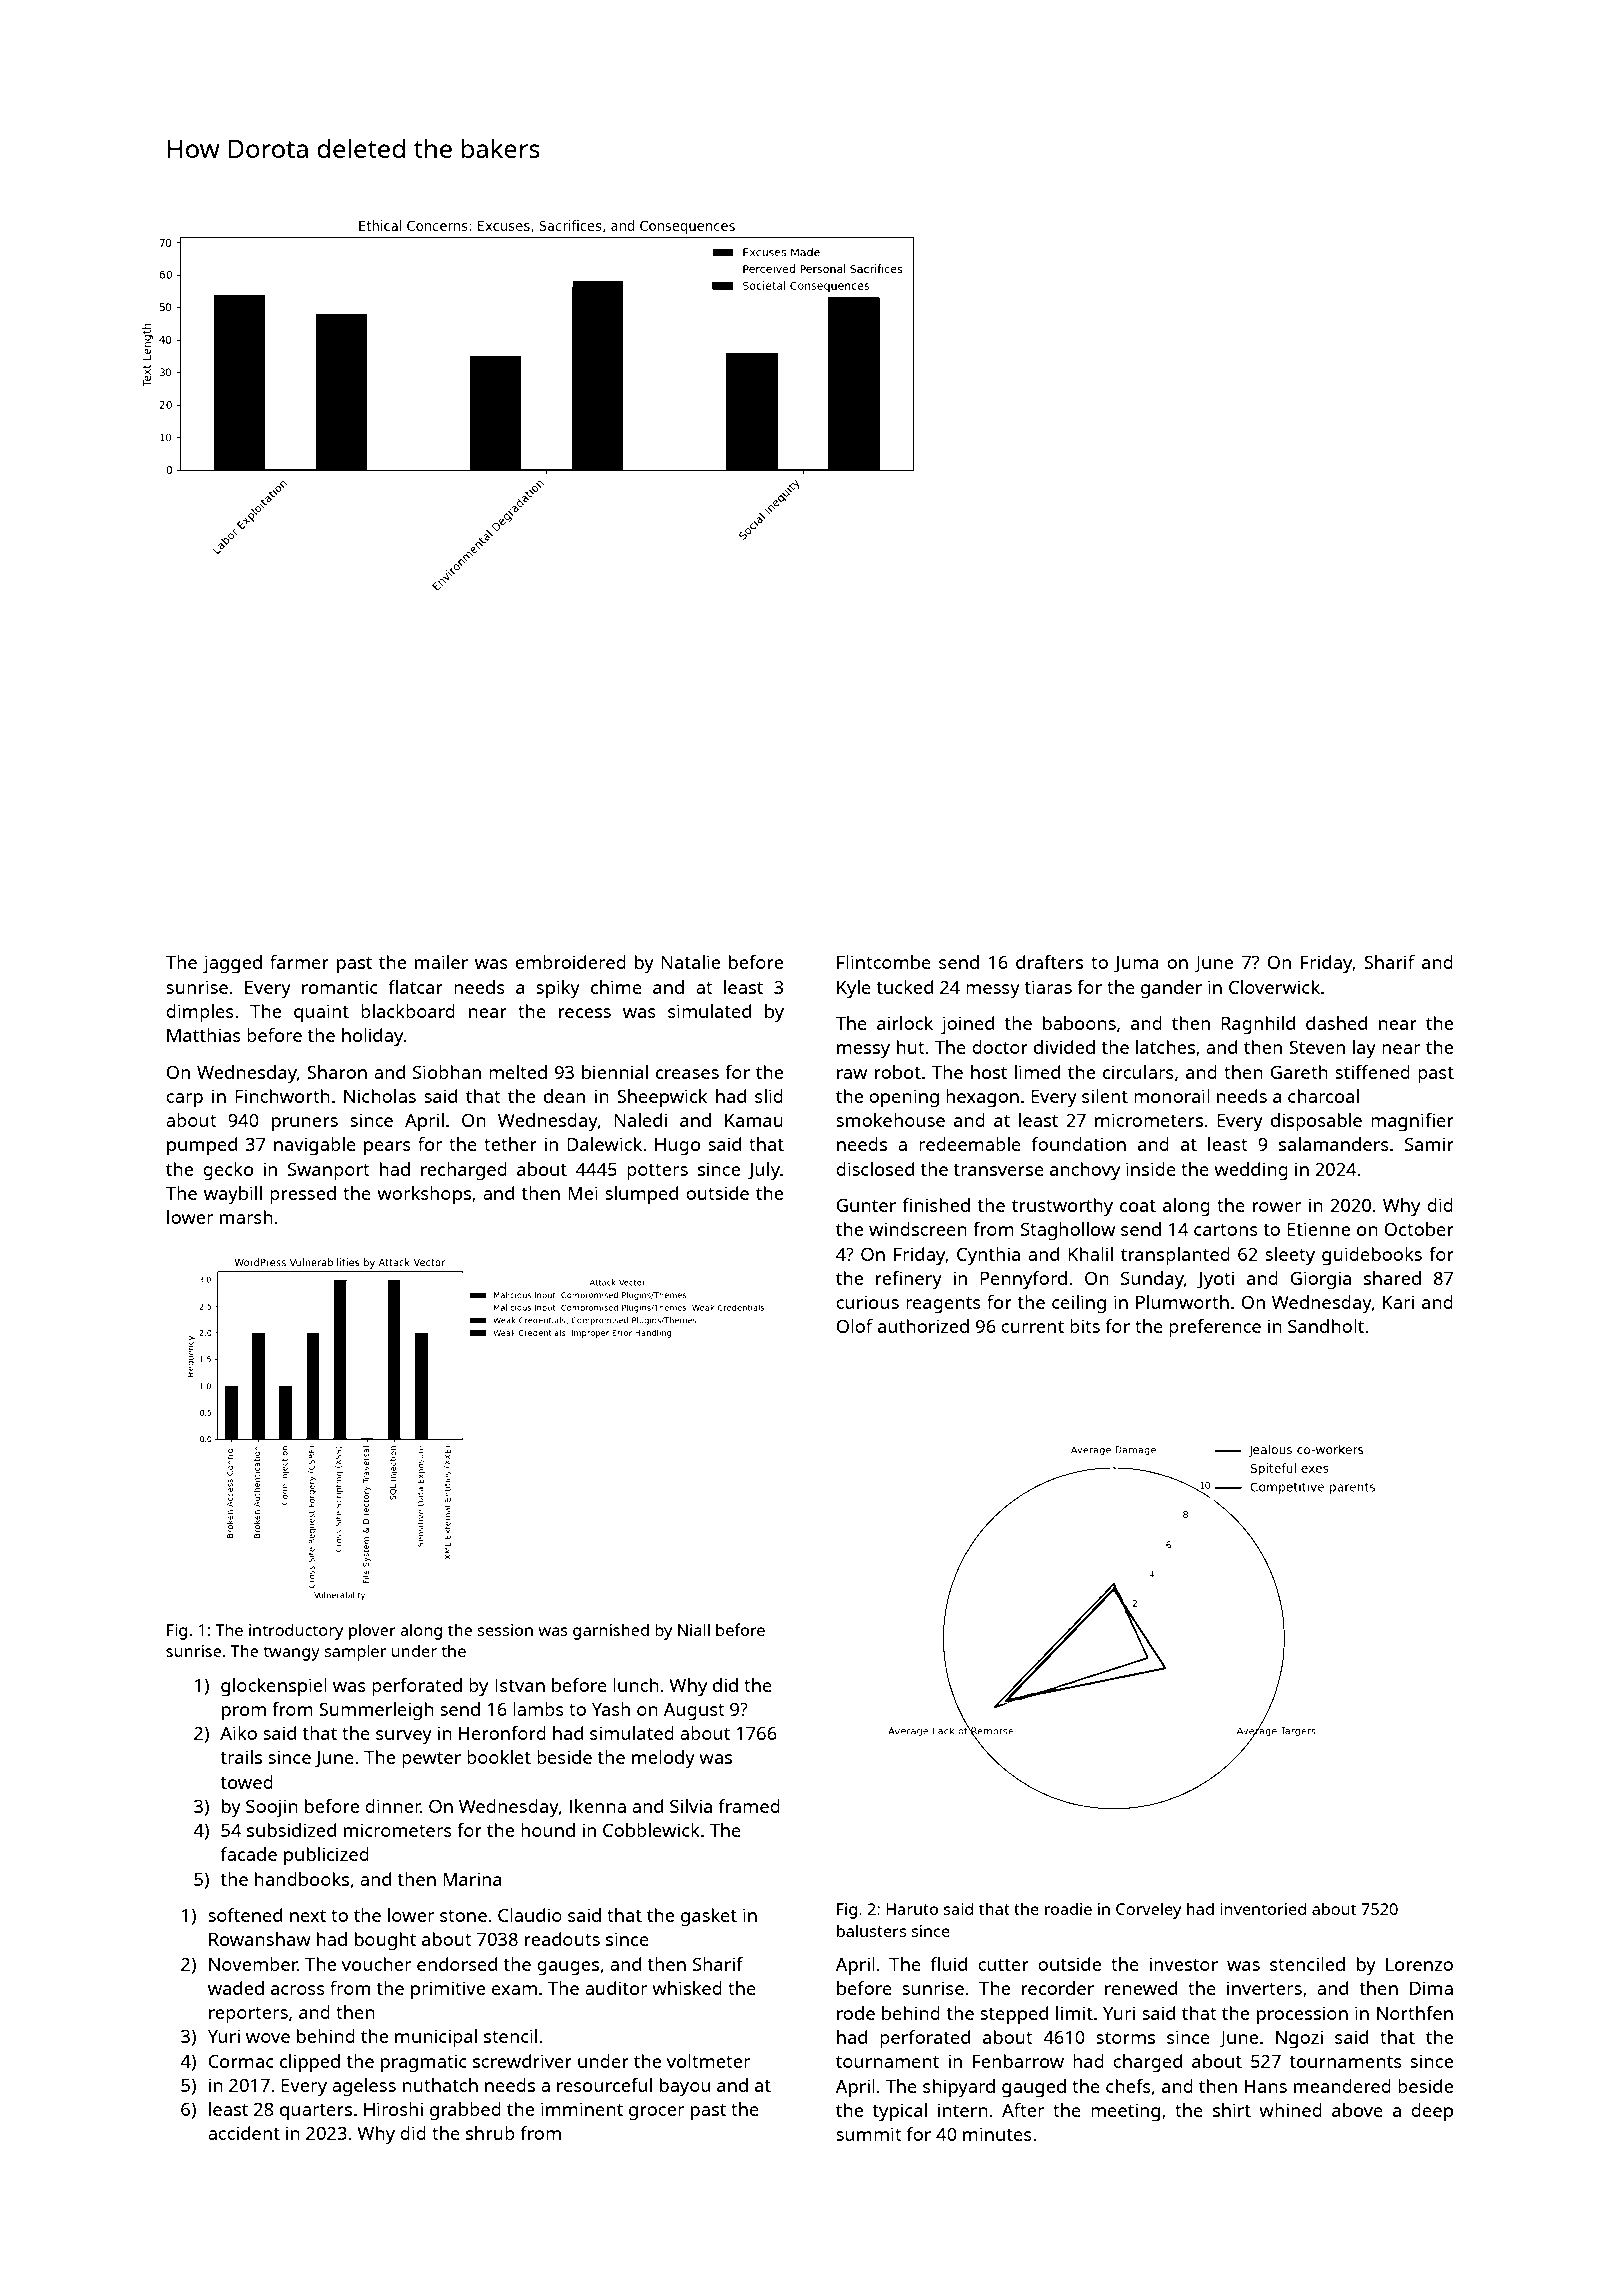 Image resolution: width=1620 pixels, height=2292 pixels. Describe the element at coordinates (687, 1074) in the document. I see `creases` at that location.
